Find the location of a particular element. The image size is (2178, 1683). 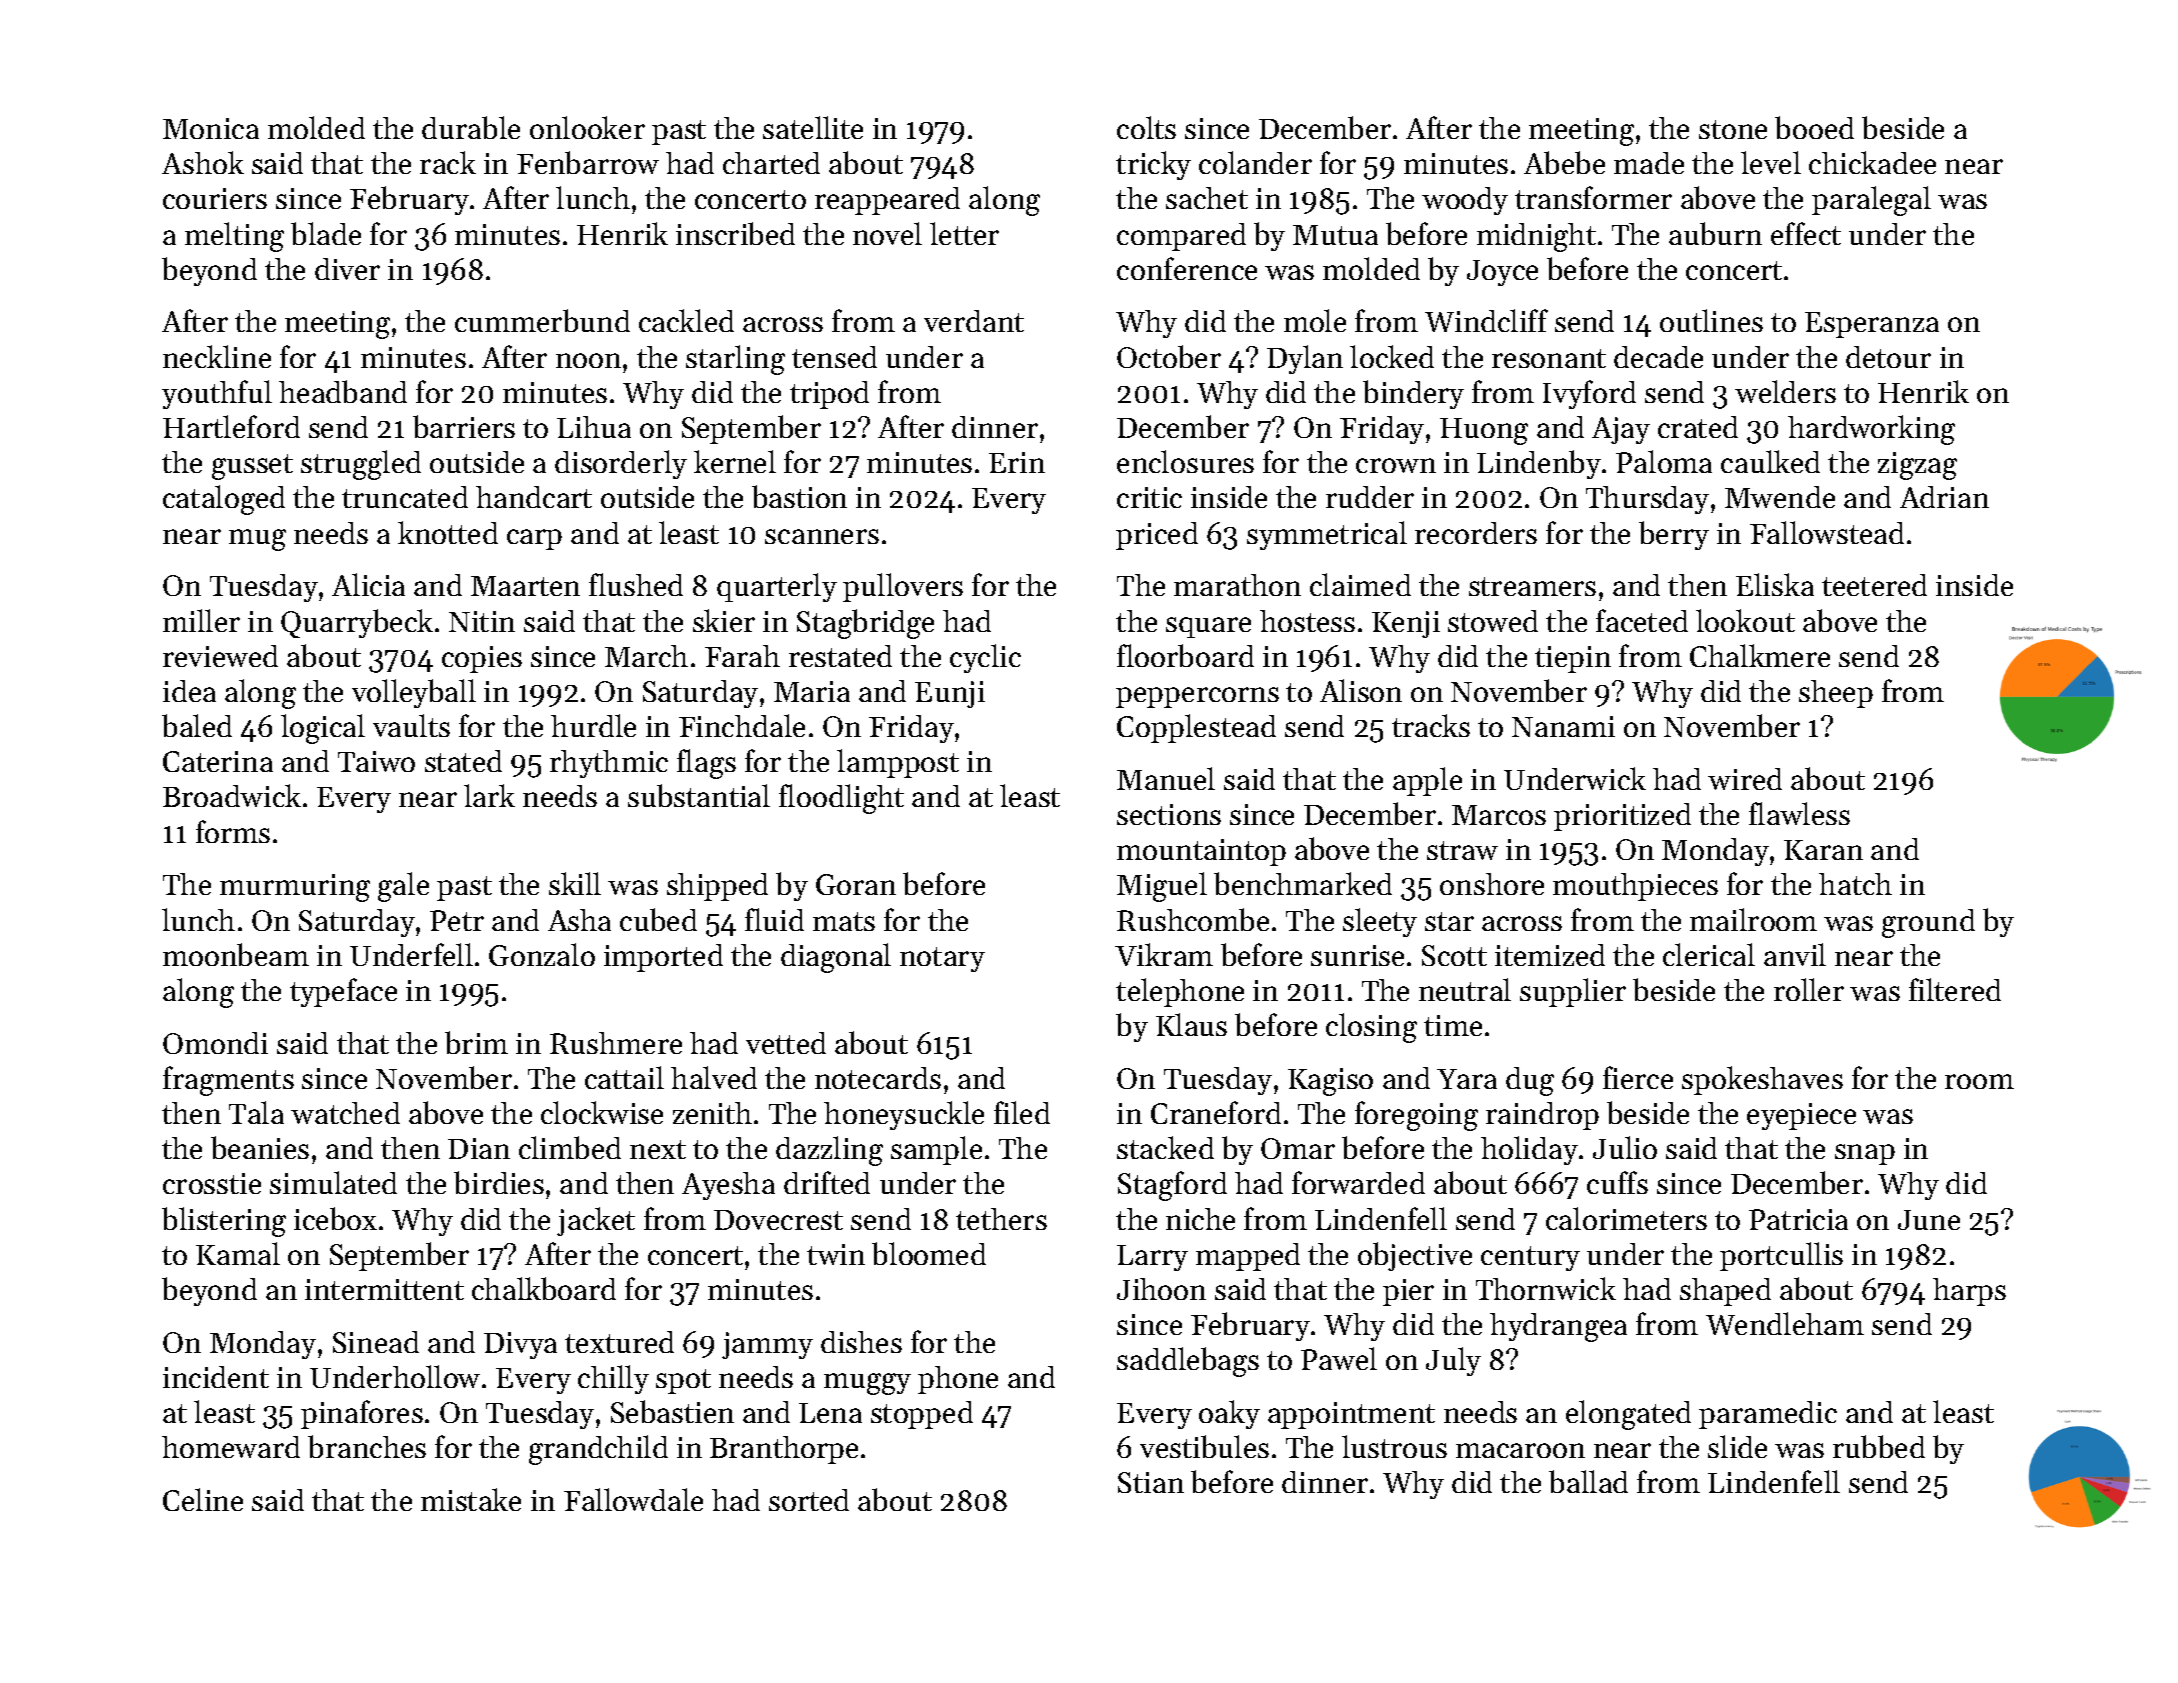

vetted is located at coordinates (786, 1043).
